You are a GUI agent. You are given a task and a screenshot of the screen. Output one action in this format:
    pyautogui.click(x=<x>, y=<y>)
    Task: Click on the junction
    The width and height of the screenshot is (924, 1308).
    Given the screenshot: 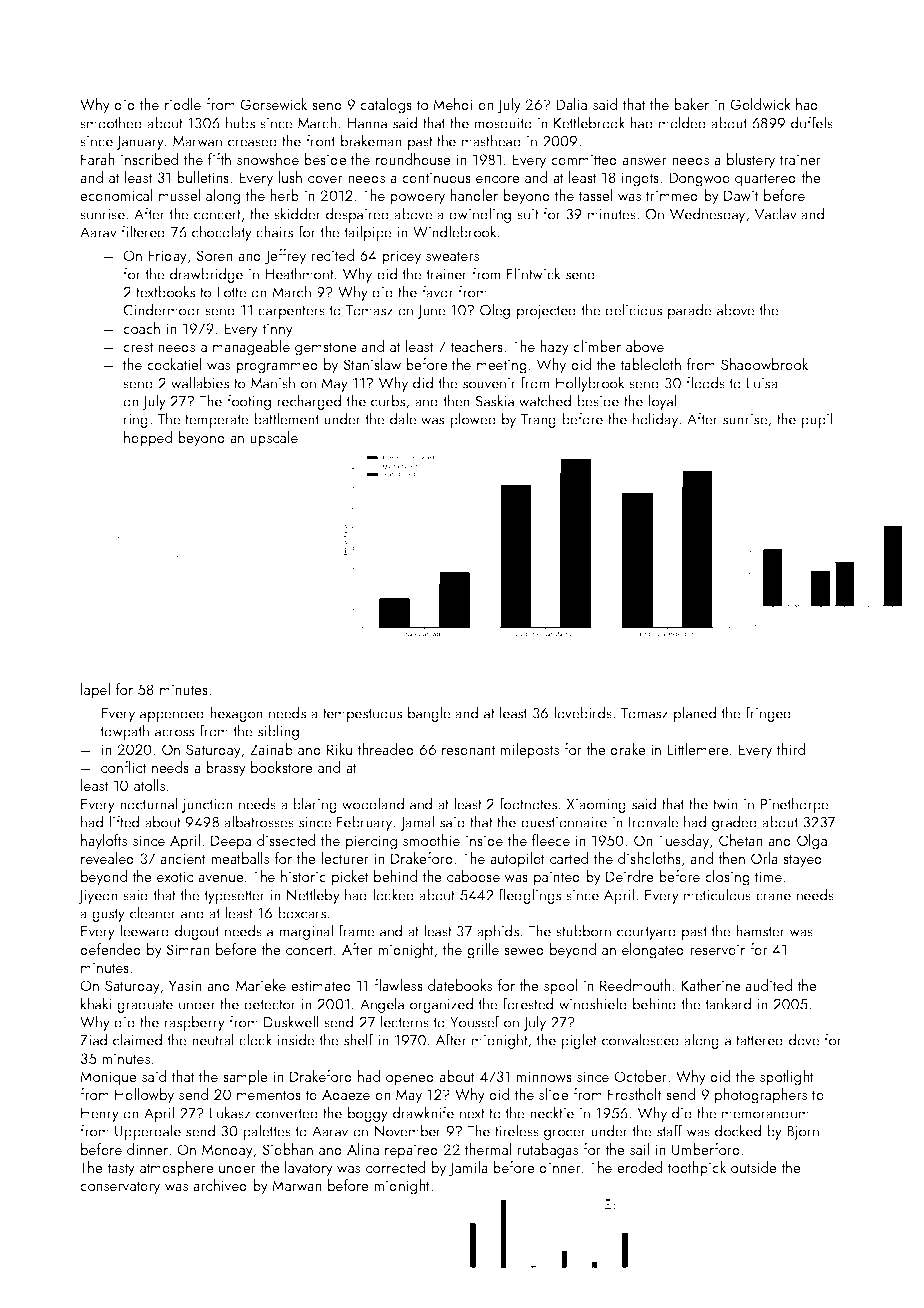 What is the action you would take?
    pyautogui.click(x=207, y=806)
